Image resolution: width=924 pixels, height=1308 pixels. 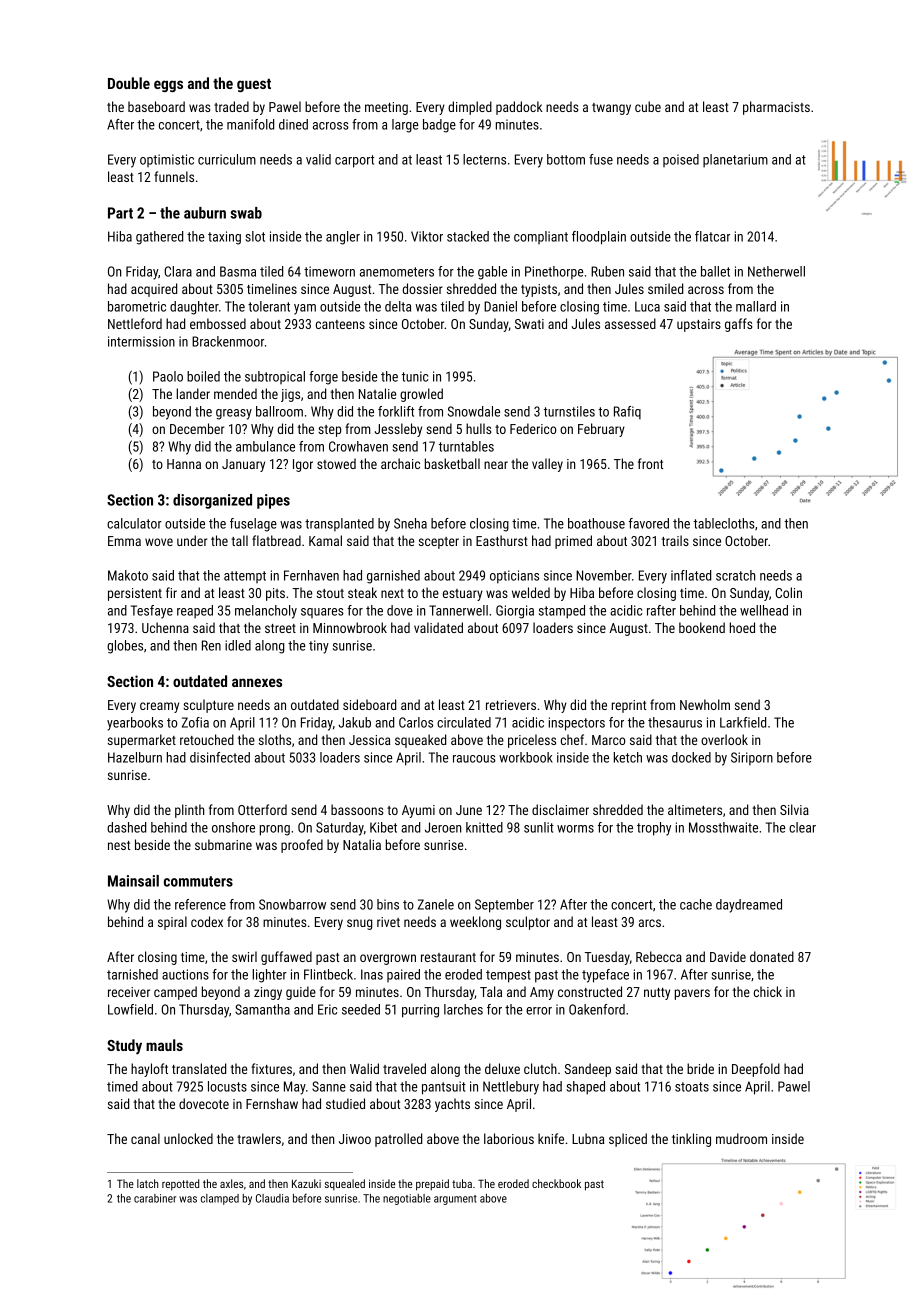 What do you see at coordinates (738, 325) in the image?
I see `gaffs` at bounding box center [738, 325].
